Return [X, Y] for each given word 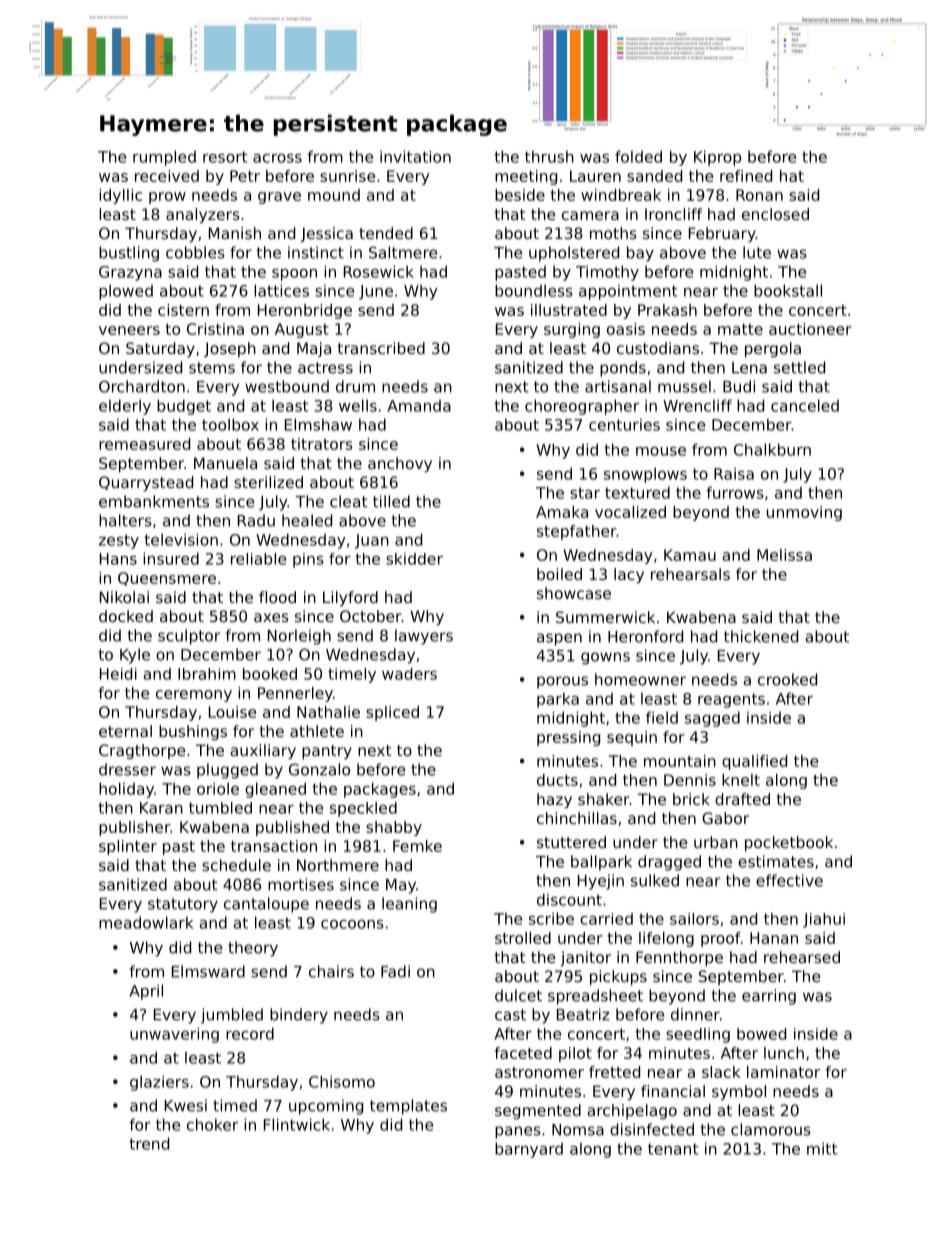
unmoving [804, 513]
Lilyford [350, 598]
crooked [787, 679]
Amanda [419, 406]
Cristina [215, 329]
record [250, 1033]
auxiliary [263, 751]
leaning [409, 905]
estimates [776, 861]
